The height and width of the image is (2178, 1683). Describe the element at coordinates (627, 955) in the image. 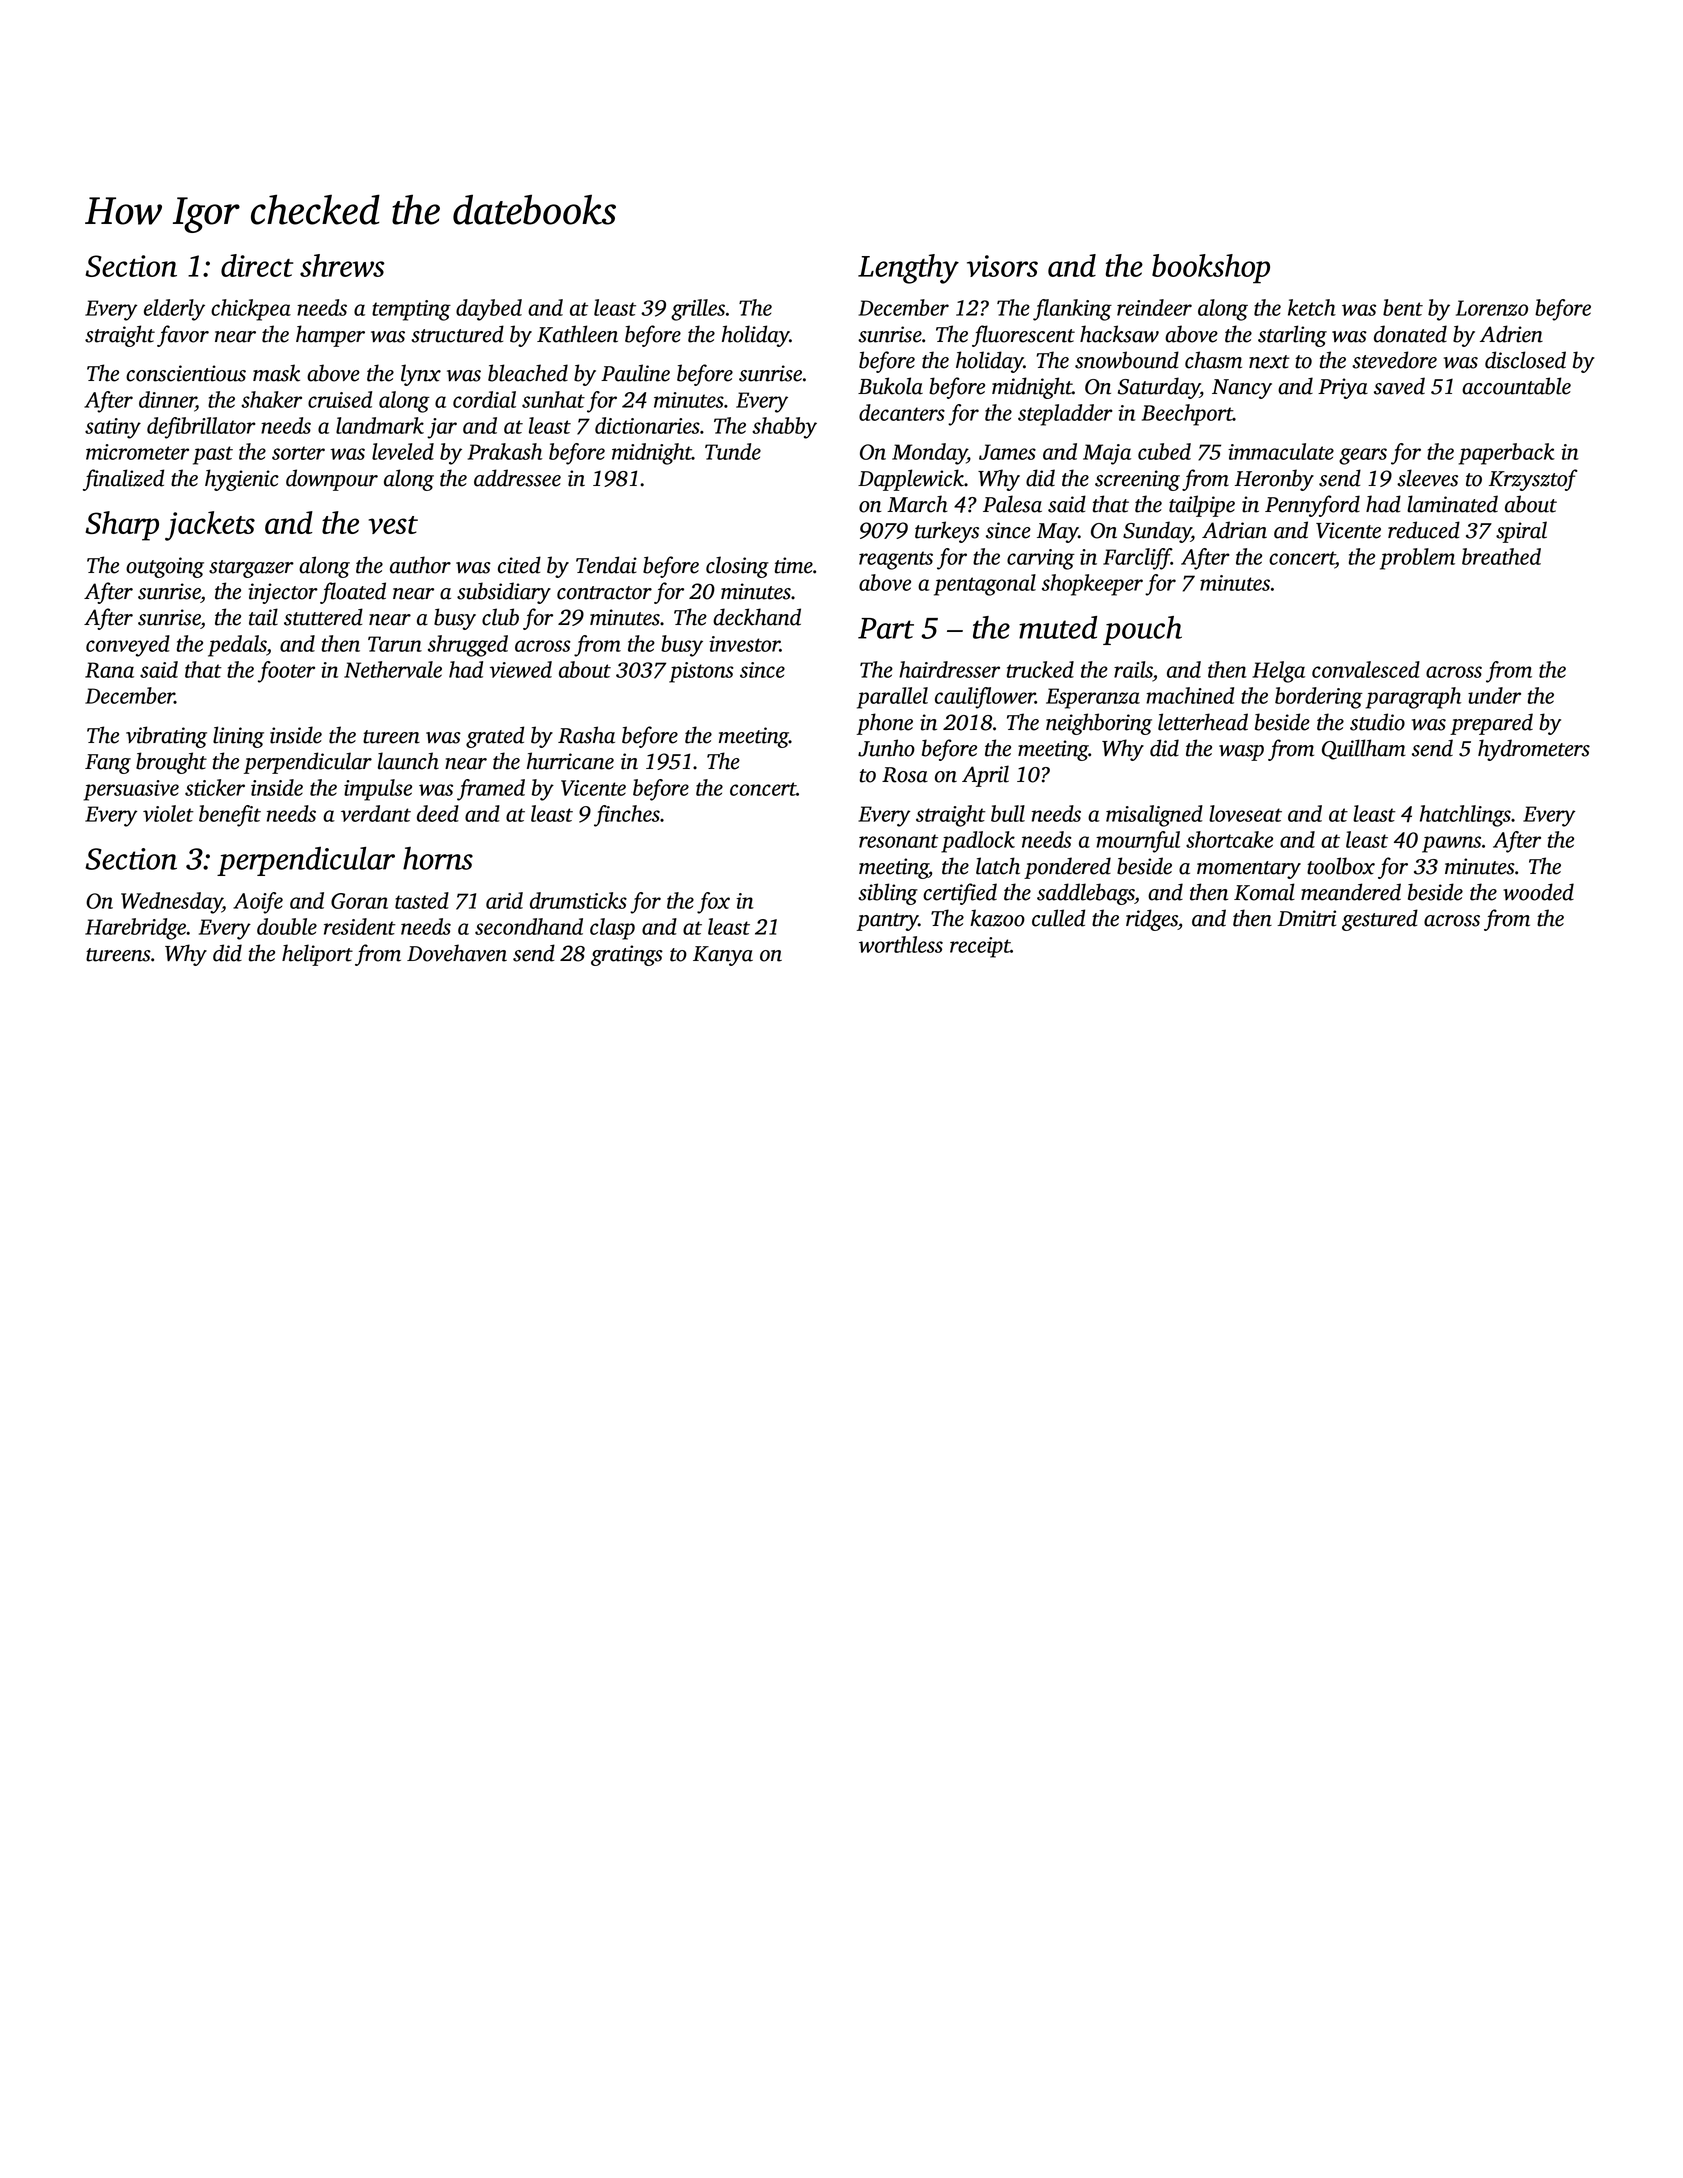

I see `gratings` at that location.
